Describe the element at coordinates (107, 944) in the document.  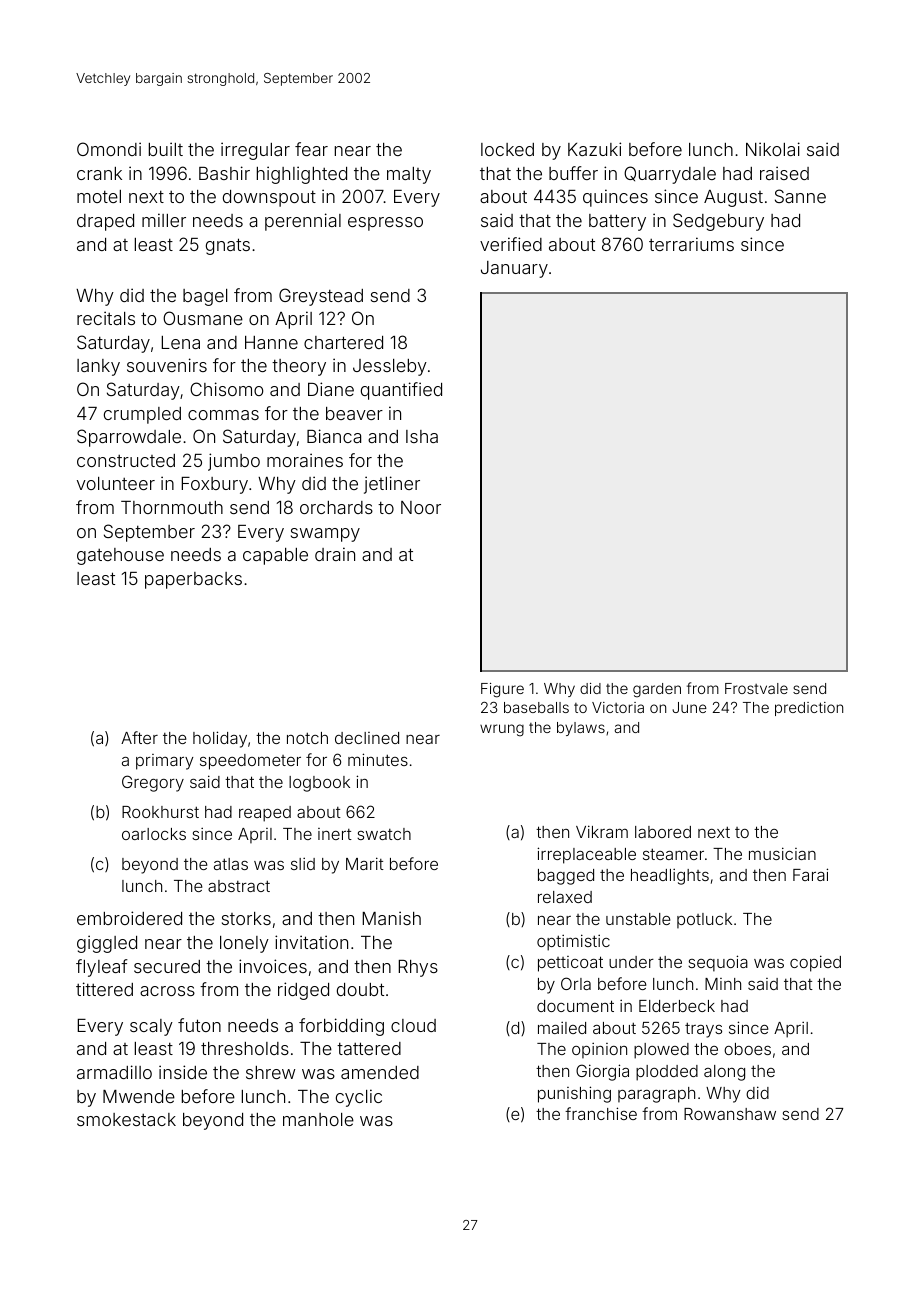
I see `giggled` at that location.
